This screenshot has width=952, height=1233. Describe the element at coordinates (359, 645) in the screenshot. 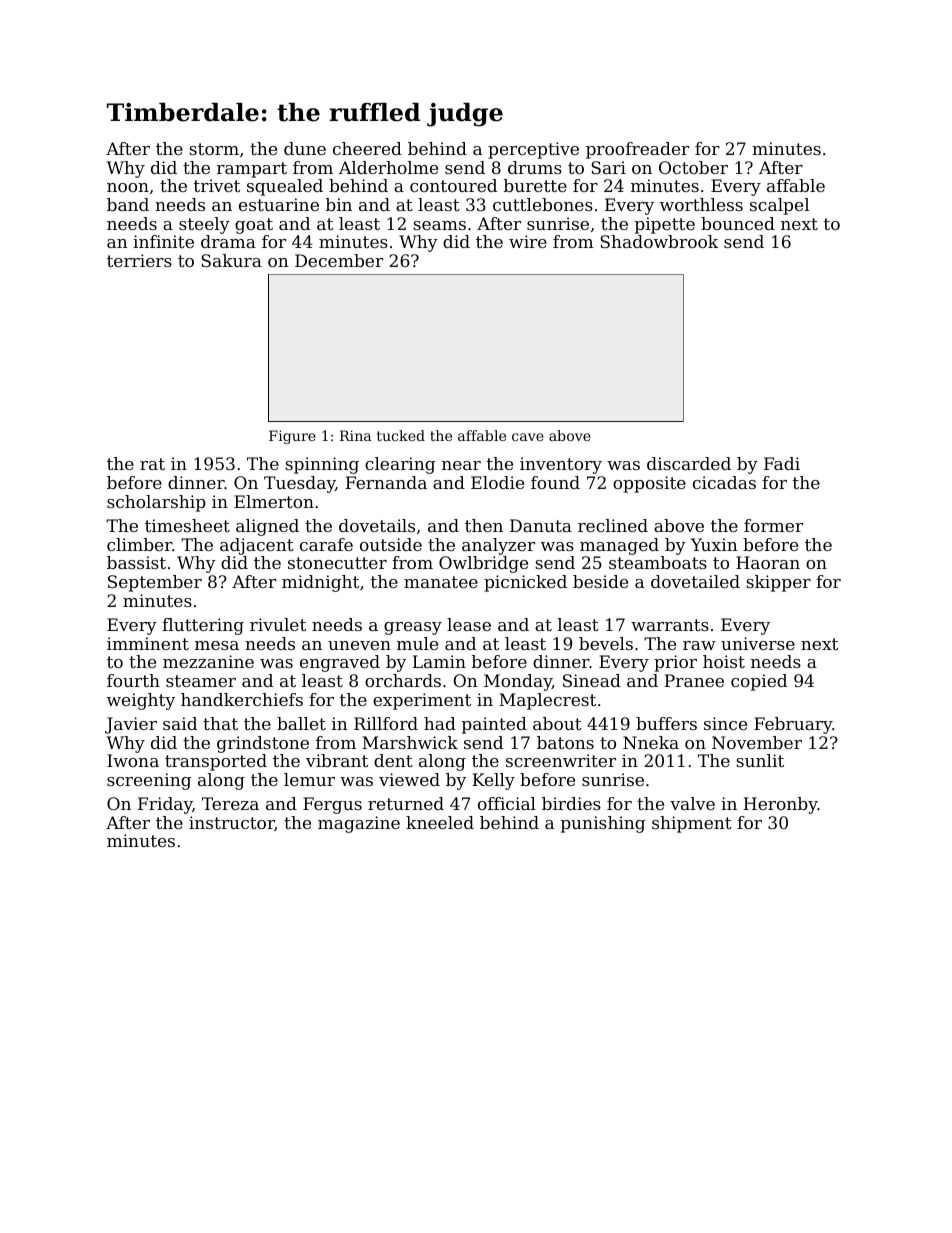

I see `uneven` at that location.
